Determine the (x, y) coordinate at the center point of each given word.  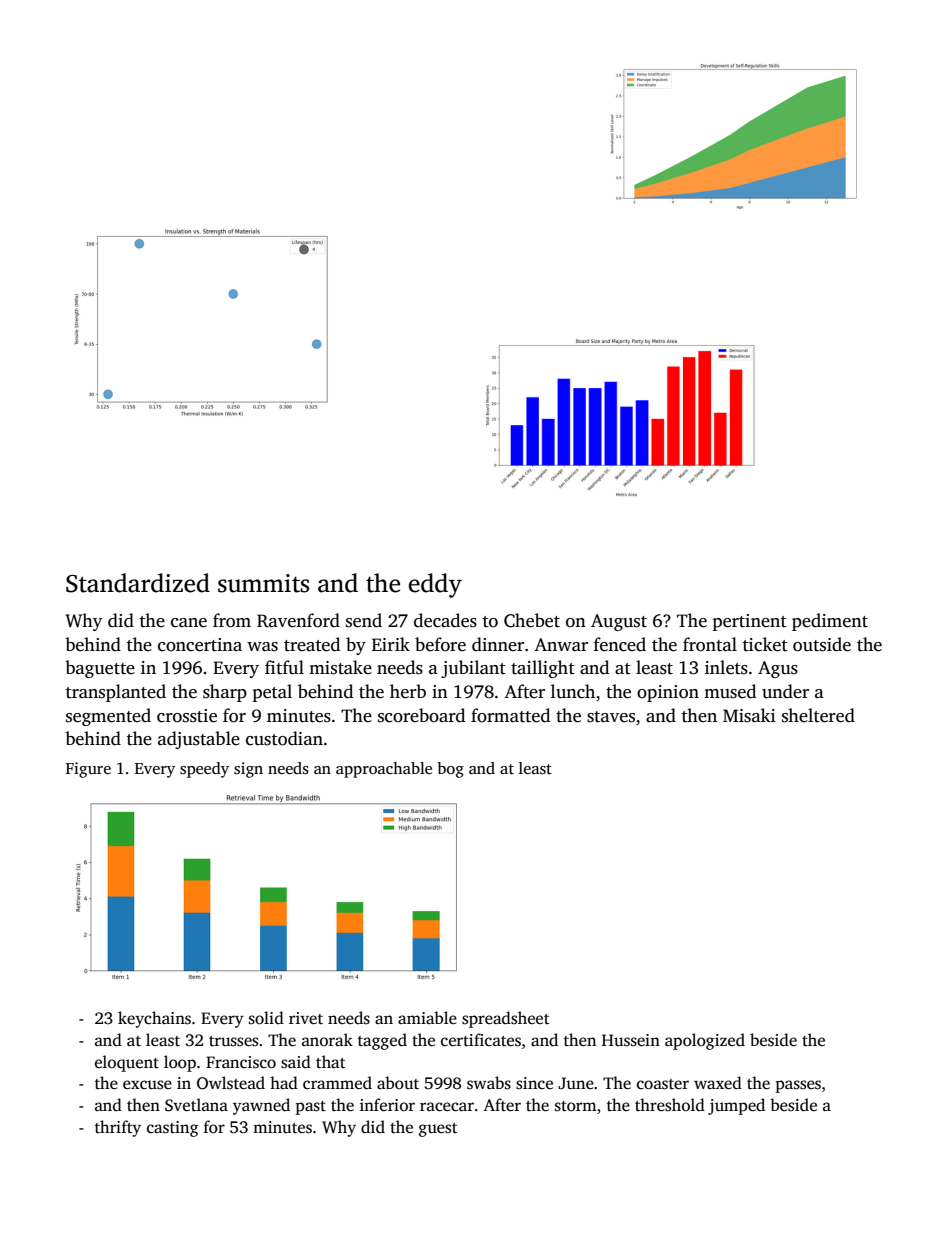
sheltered (818, 715)
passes (798, 1086)
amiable (427, 1017)
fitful (284, 667)
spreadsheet (505, 1019)
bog (450, 770)
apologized (705, 1041)
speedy (204, 770)
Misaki (749, 715)
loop (180, 1063)
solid (266, 1018)
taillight (543, 669)
